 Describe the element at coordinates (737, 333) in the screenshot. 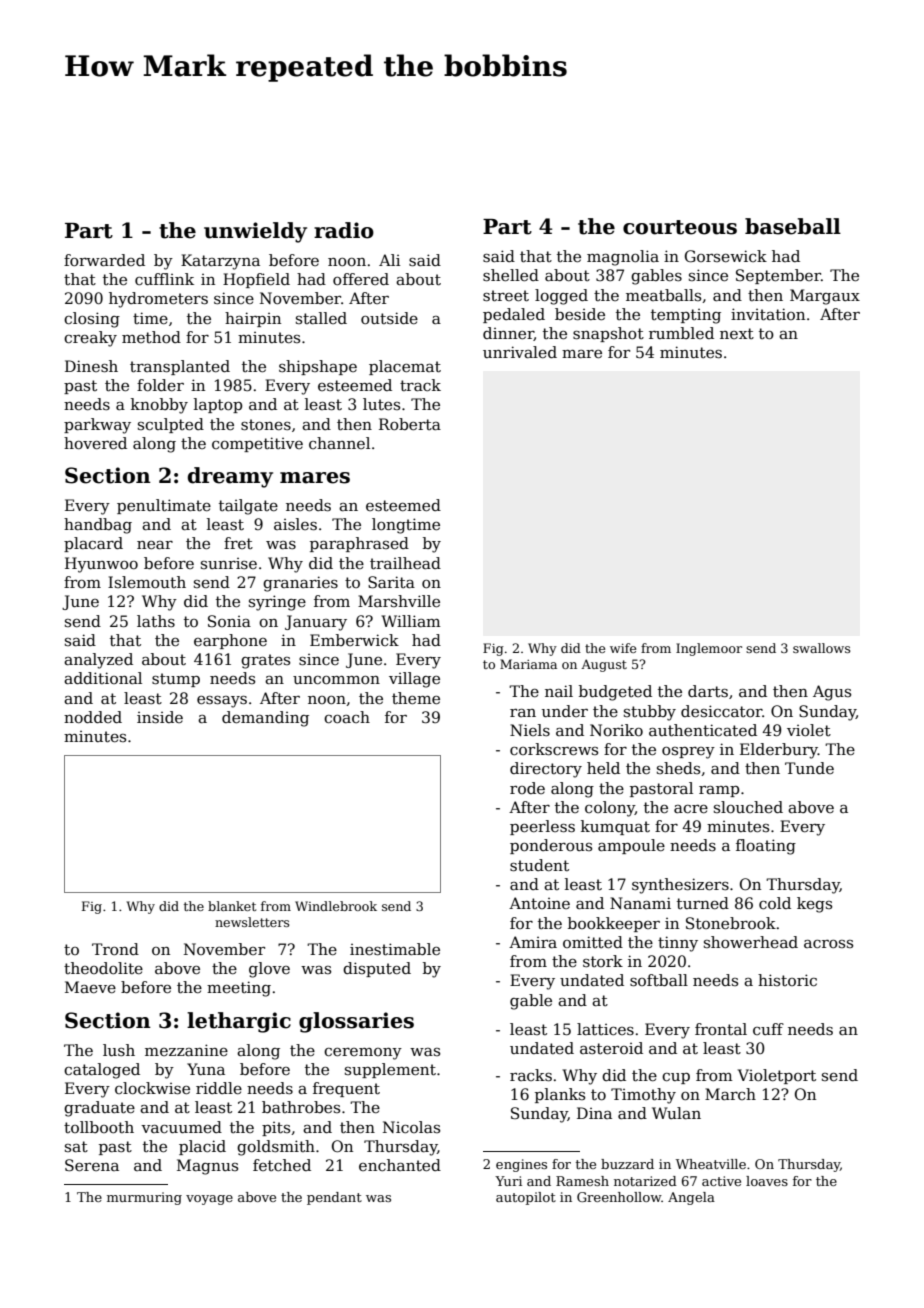

I see `next` at that location.
